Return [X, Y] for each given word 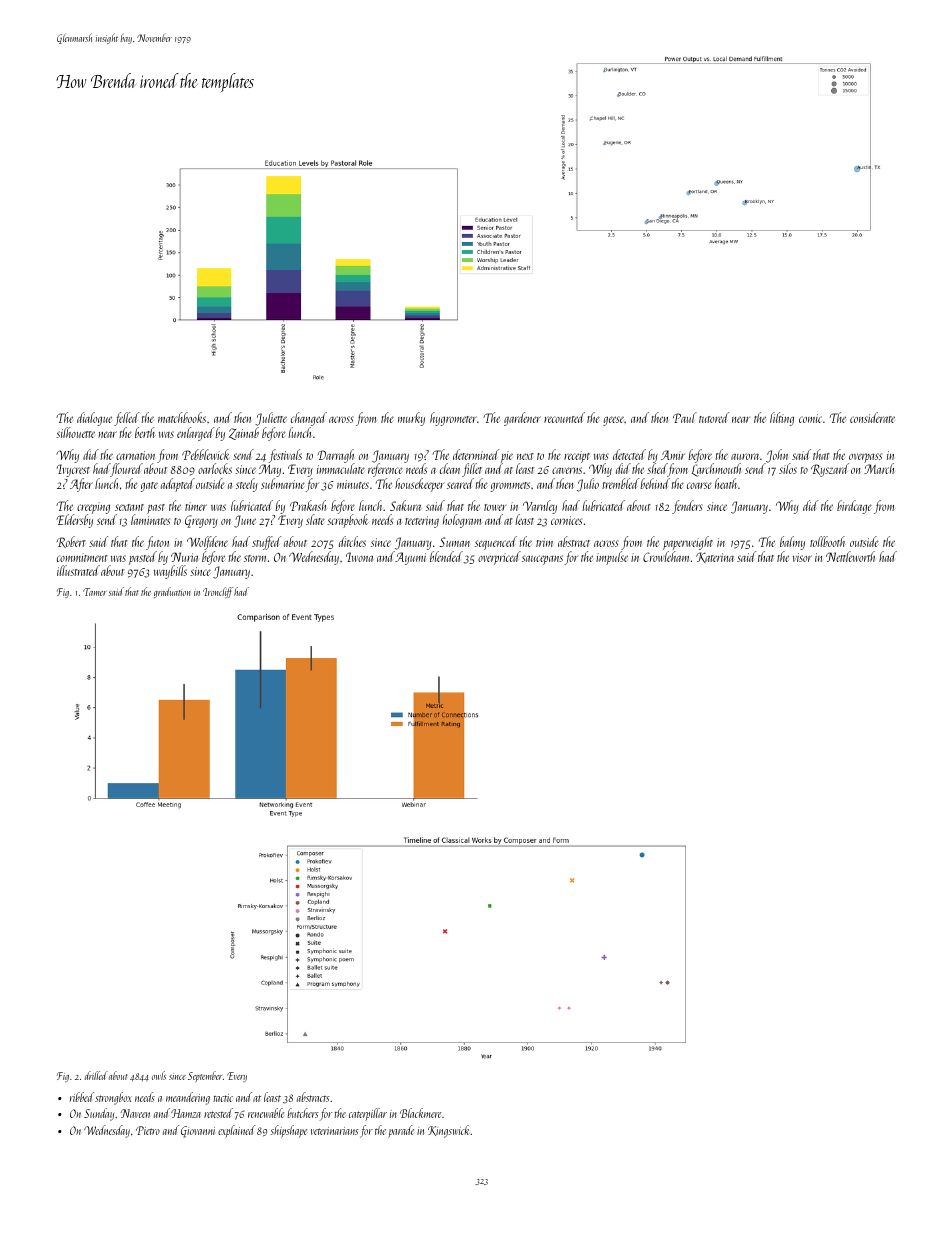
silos [788, 468]
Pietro [148, 1130]
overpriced [499, 558]
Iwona [359, 557]
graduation [172, 592]
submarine [283, 485]
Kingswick [449, 1131]
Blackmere [420, 1113]
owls [159, 1075]
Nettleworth [850, 556]
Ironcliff [218, 592]
